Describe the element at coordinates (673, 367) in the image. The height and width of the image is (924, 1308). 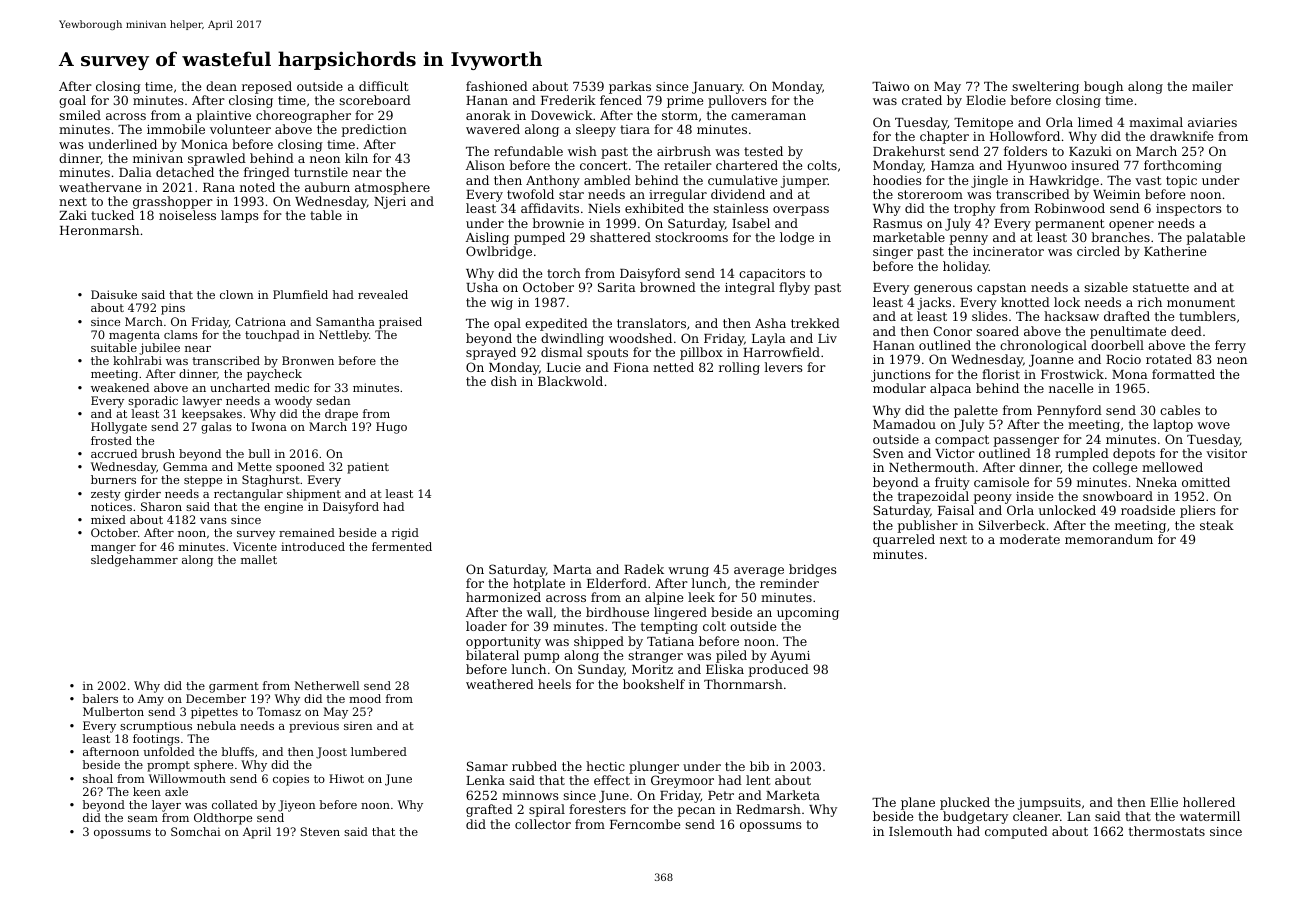
I see `netted` at that location.
